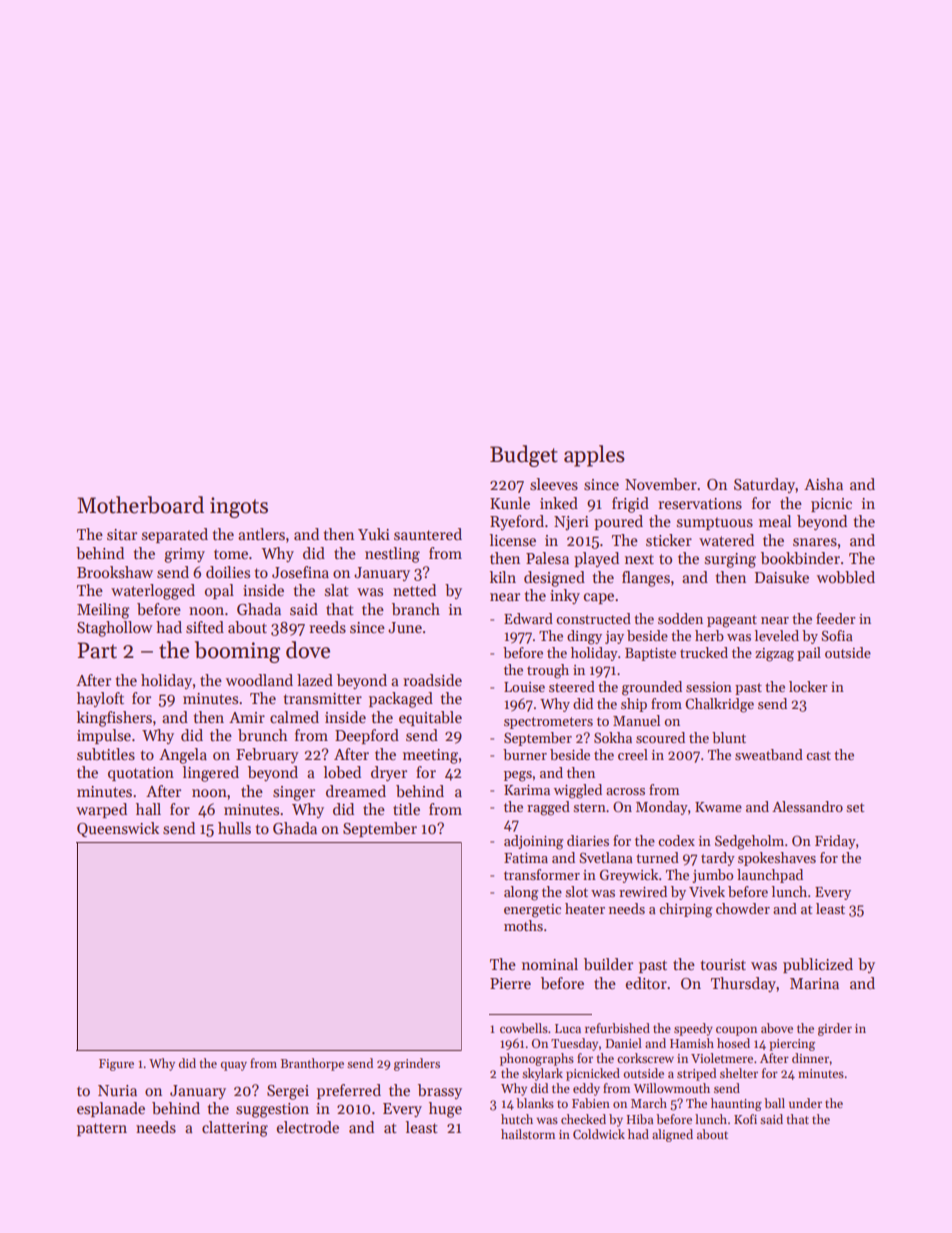 The height and width of the screenshot is (1233, 952). What do you see at coordinates (594, 456) in the screenshot?
I see `apples` at bounding box center [594, 456].
